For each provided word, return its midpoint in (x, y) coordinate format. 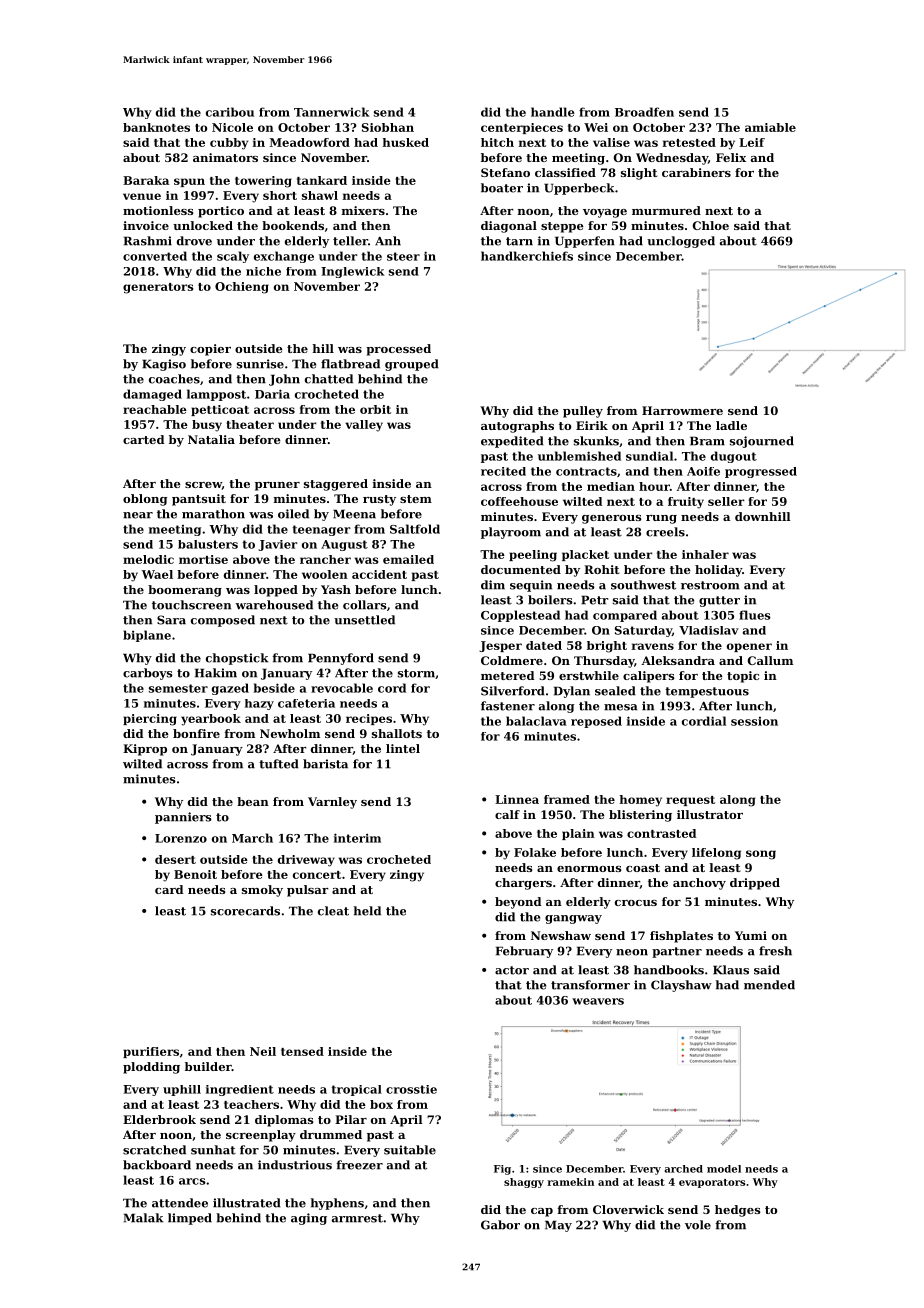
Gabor (500, 1225)
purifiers (151, 1052)
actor (512, 970)
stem (416, 499)
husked (406, 142)
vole (698, 1225)
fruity (686, 503)
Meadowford (310, 142)
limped (190, 1219)
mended (769, 985)
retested (689, 142)
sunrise (260, 364)
